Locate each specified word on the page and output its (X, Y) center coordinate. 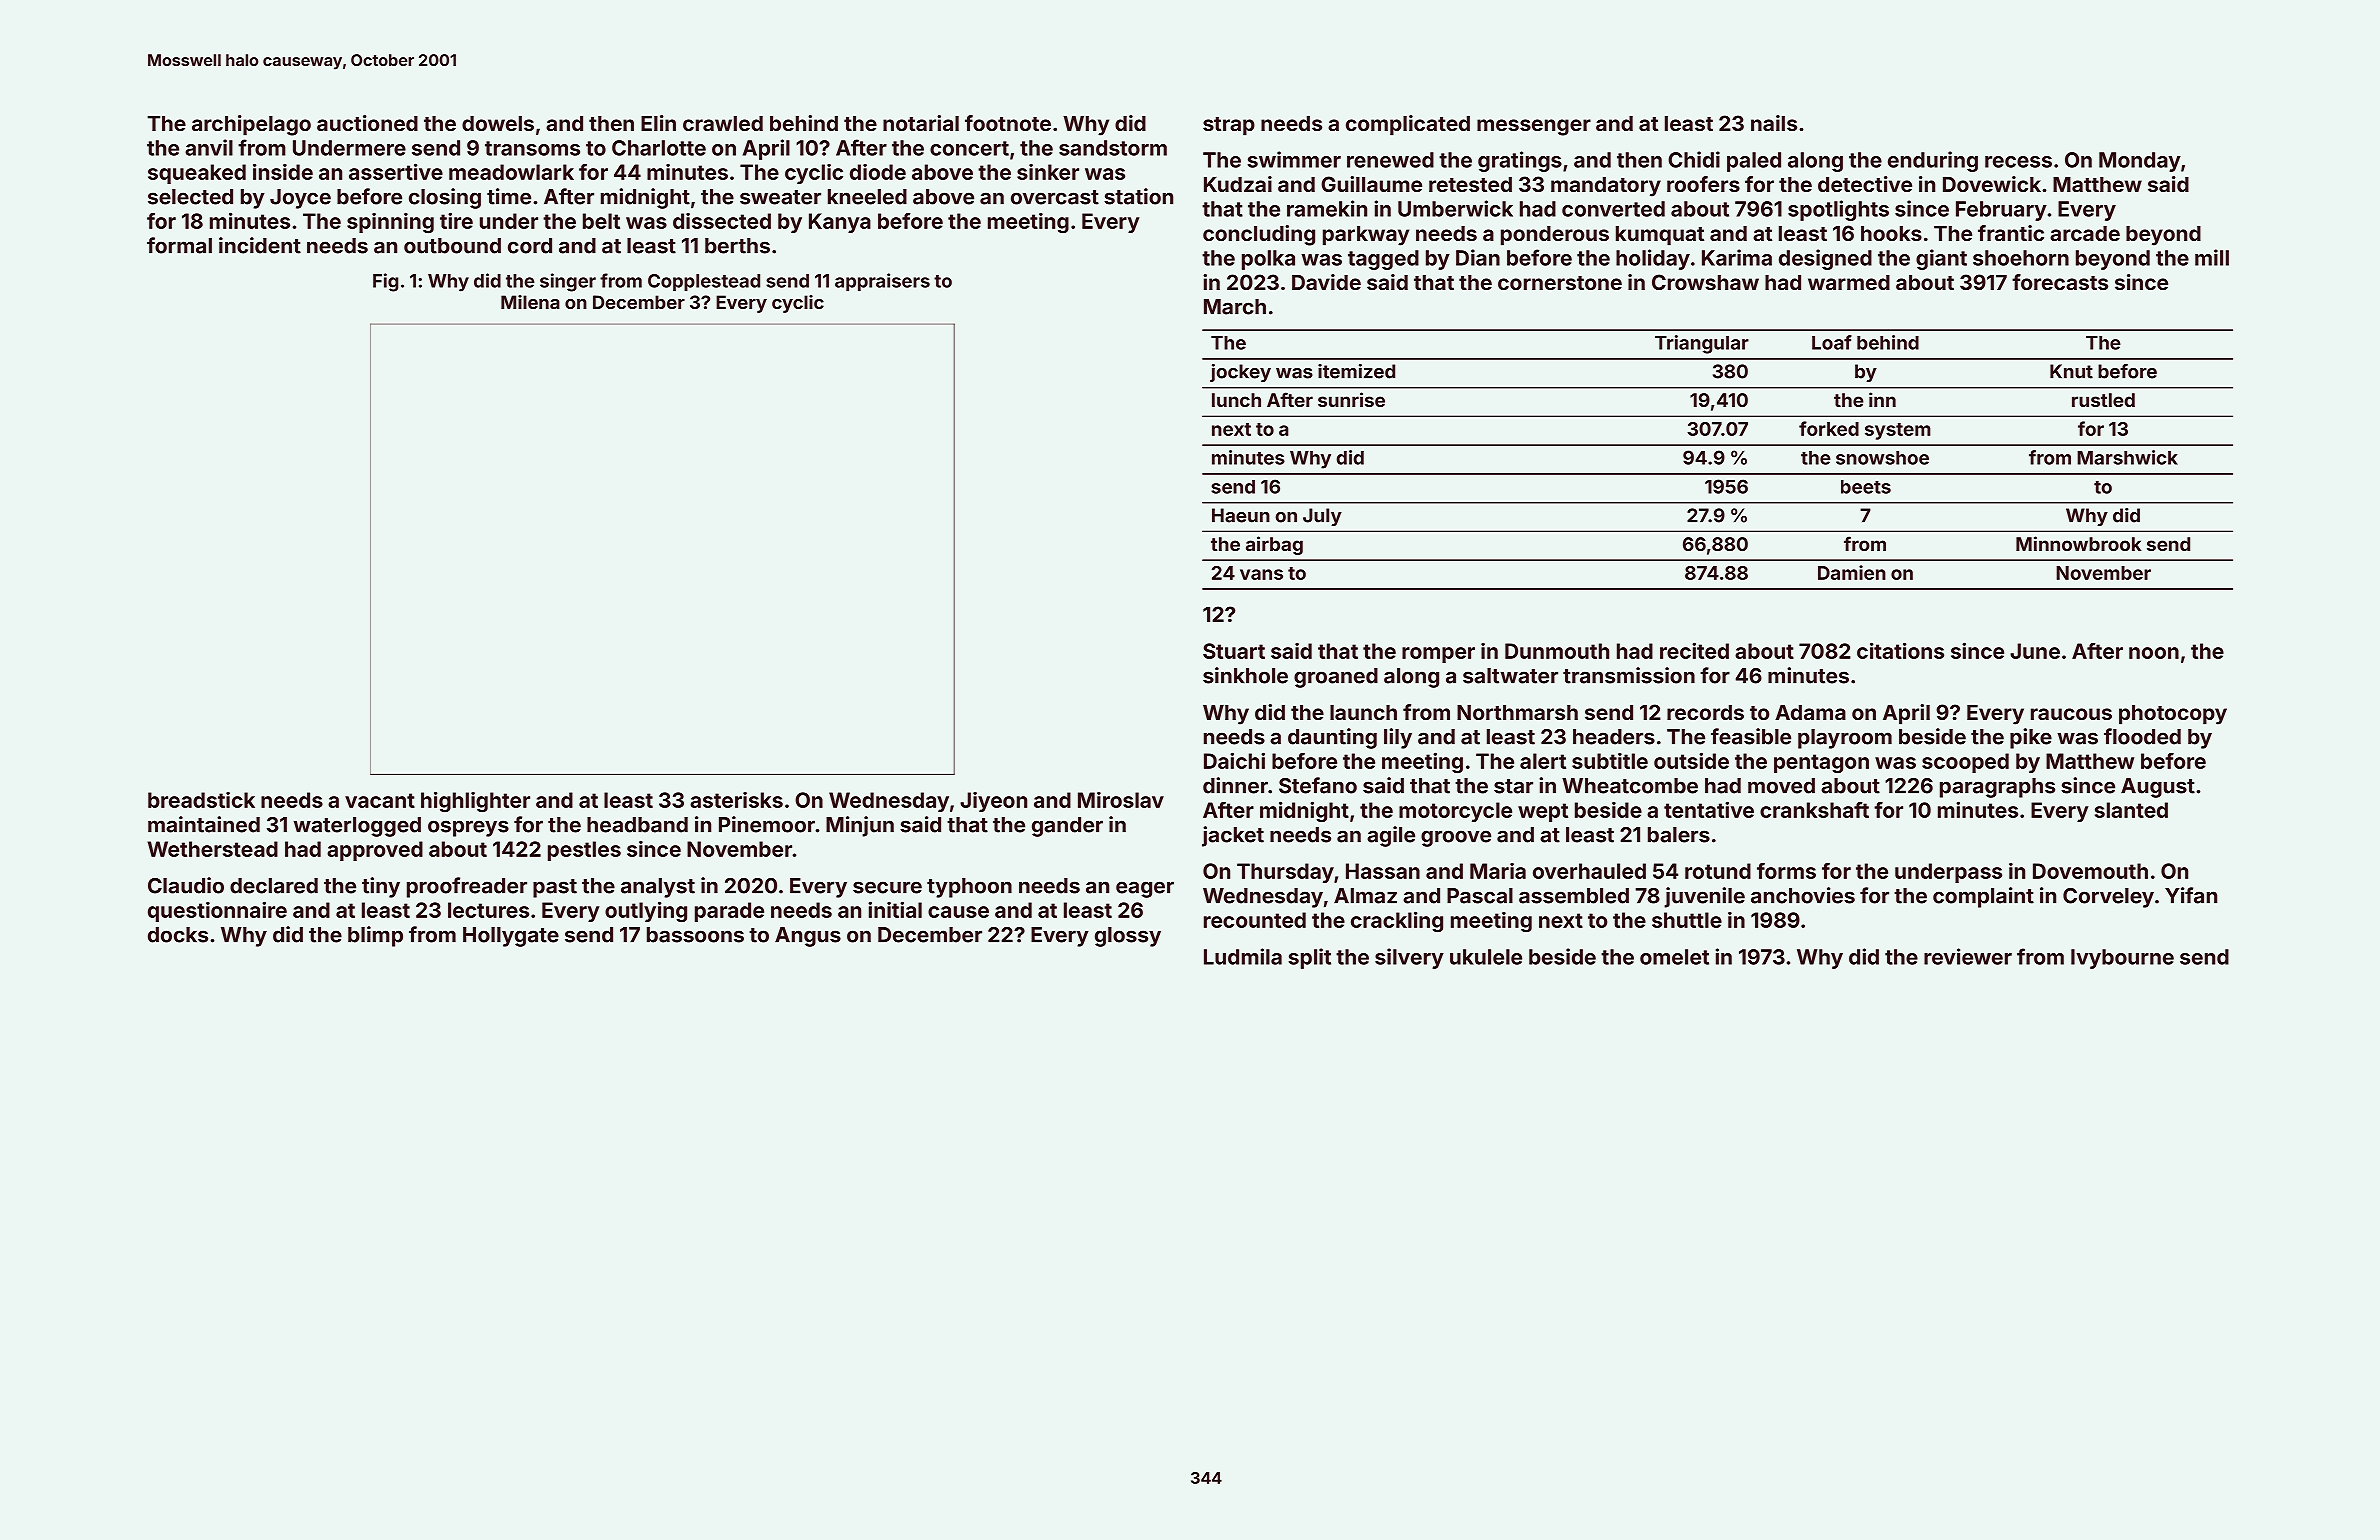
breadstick (201, 800)
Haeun (1241, 515)
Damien (1852, 572)
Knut (2071, 371)
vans (1261, 574)
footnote (1008, 123)
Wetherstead (213, 849)
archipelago (251, 125)
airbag (1274, 545)
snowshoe (1882, 458)
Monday (2140, 162)
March (1235, 307)
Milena (530, 302)
